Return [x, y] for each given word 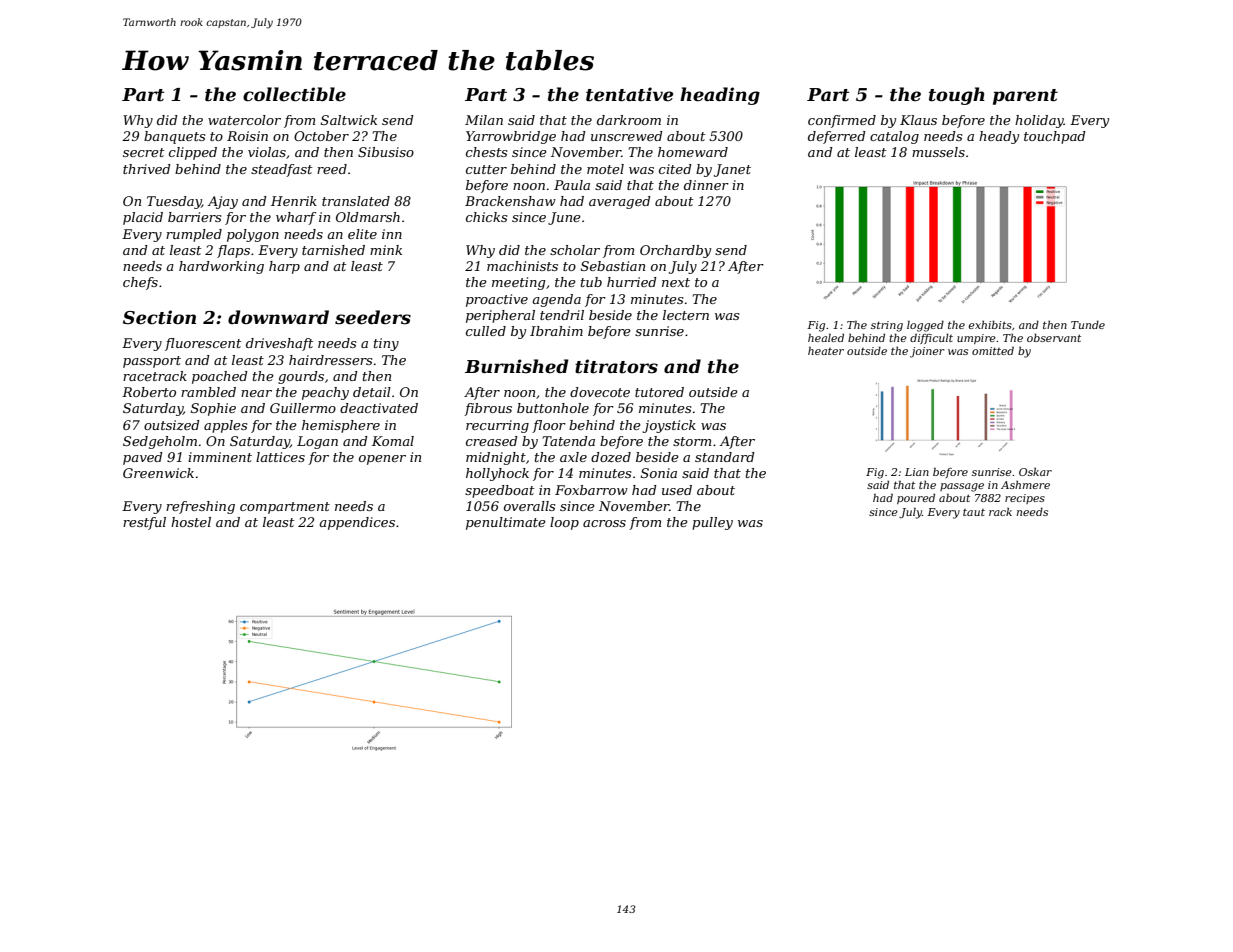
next [676, 282]
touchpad [1055, 137]
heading [720, 96]
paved [143, 458]
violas [267, 152]
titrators [616, 366]
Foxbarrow [591, 490]
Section [159, 317]
